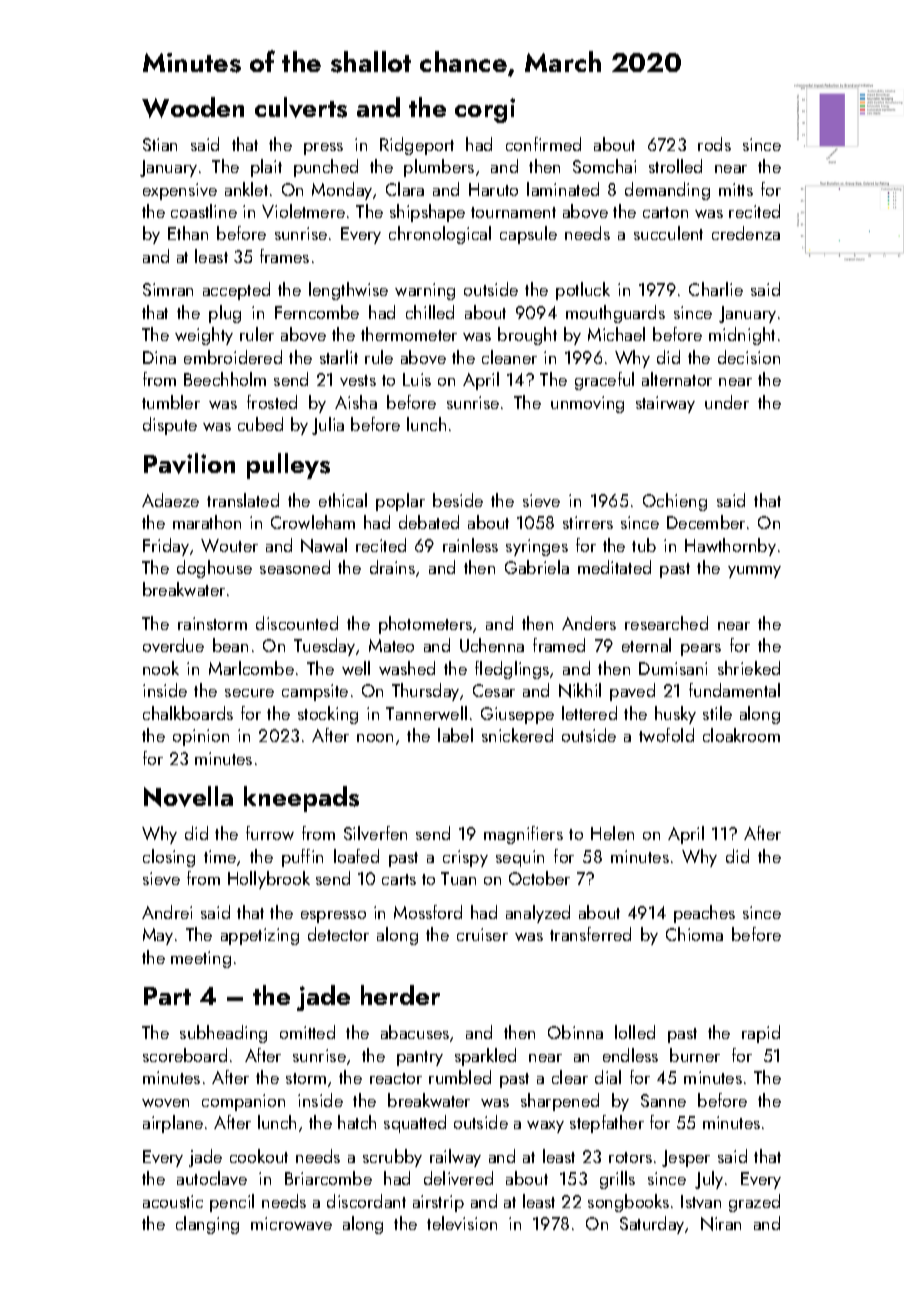  I want to click on clanging, so click(207, 1225).
